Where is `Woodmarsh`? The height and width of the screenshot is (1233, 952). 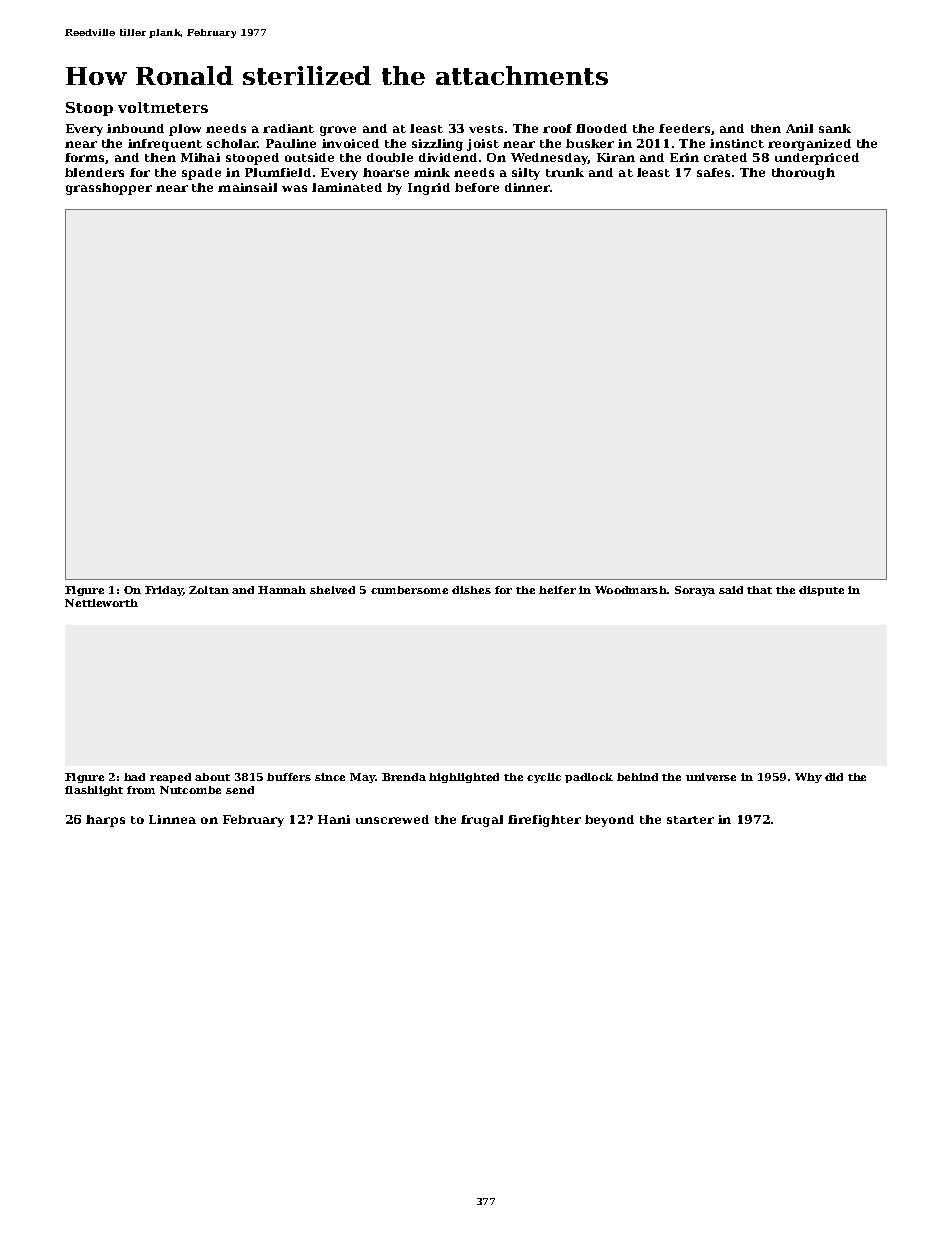 Woodmarsh is located at coordinates (631, 590).
